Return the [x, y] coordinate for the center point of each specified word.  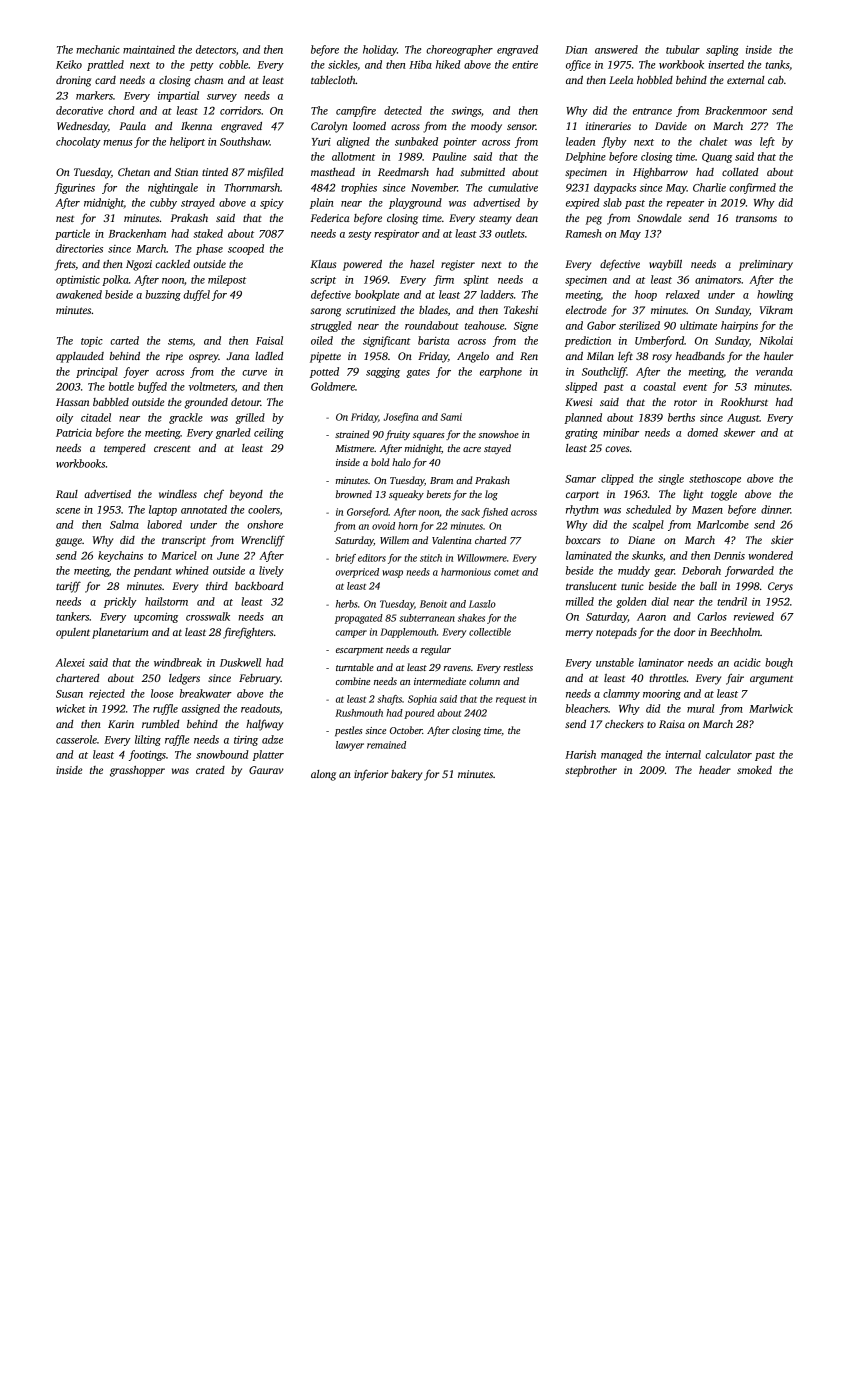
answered [616, 49]
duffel [196, 295]
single [671, 479]
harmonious [466, 572]
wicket [71, 708]
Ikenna [196, 126]
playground [415, 203]
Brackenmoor [736, 110]
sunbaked [416, 141]
